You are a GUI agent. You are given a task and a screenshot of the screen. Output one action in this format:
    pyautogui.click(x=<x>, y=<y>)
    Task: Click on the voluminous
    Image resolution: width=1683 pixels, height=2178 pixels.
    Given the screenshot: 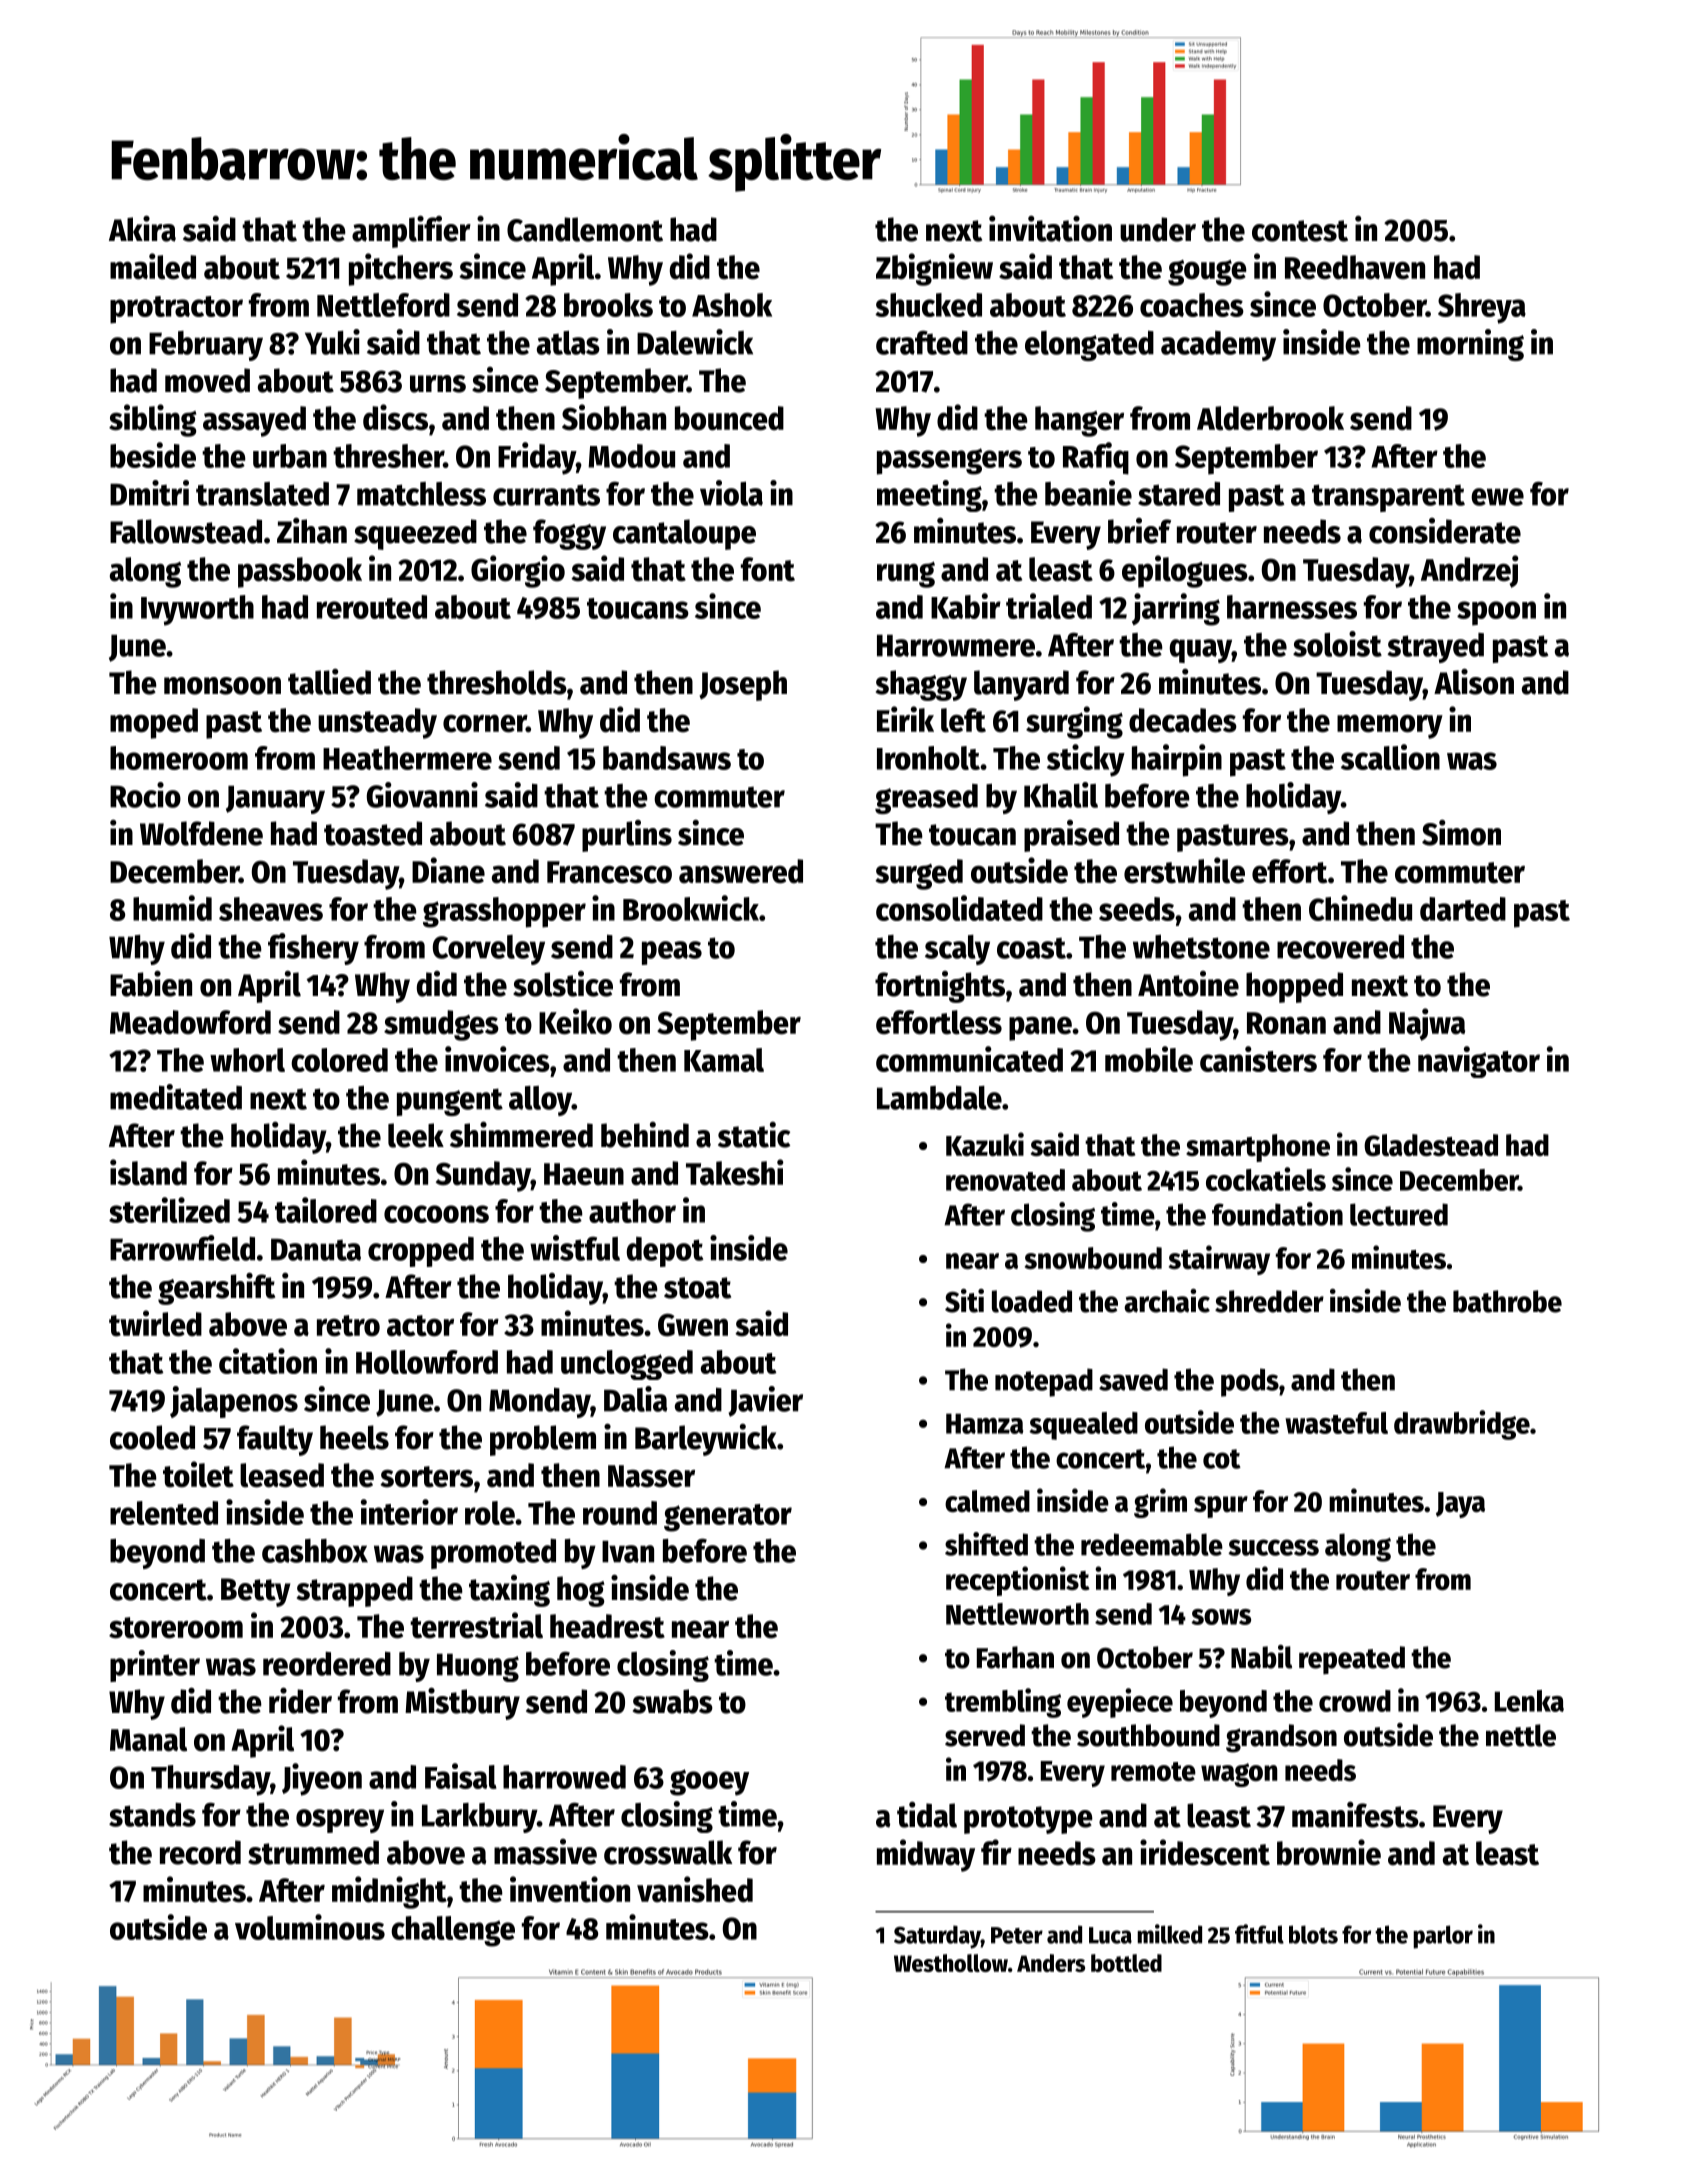 What is the action you would take?
    pyautogui.click(x=310, y=1927)
